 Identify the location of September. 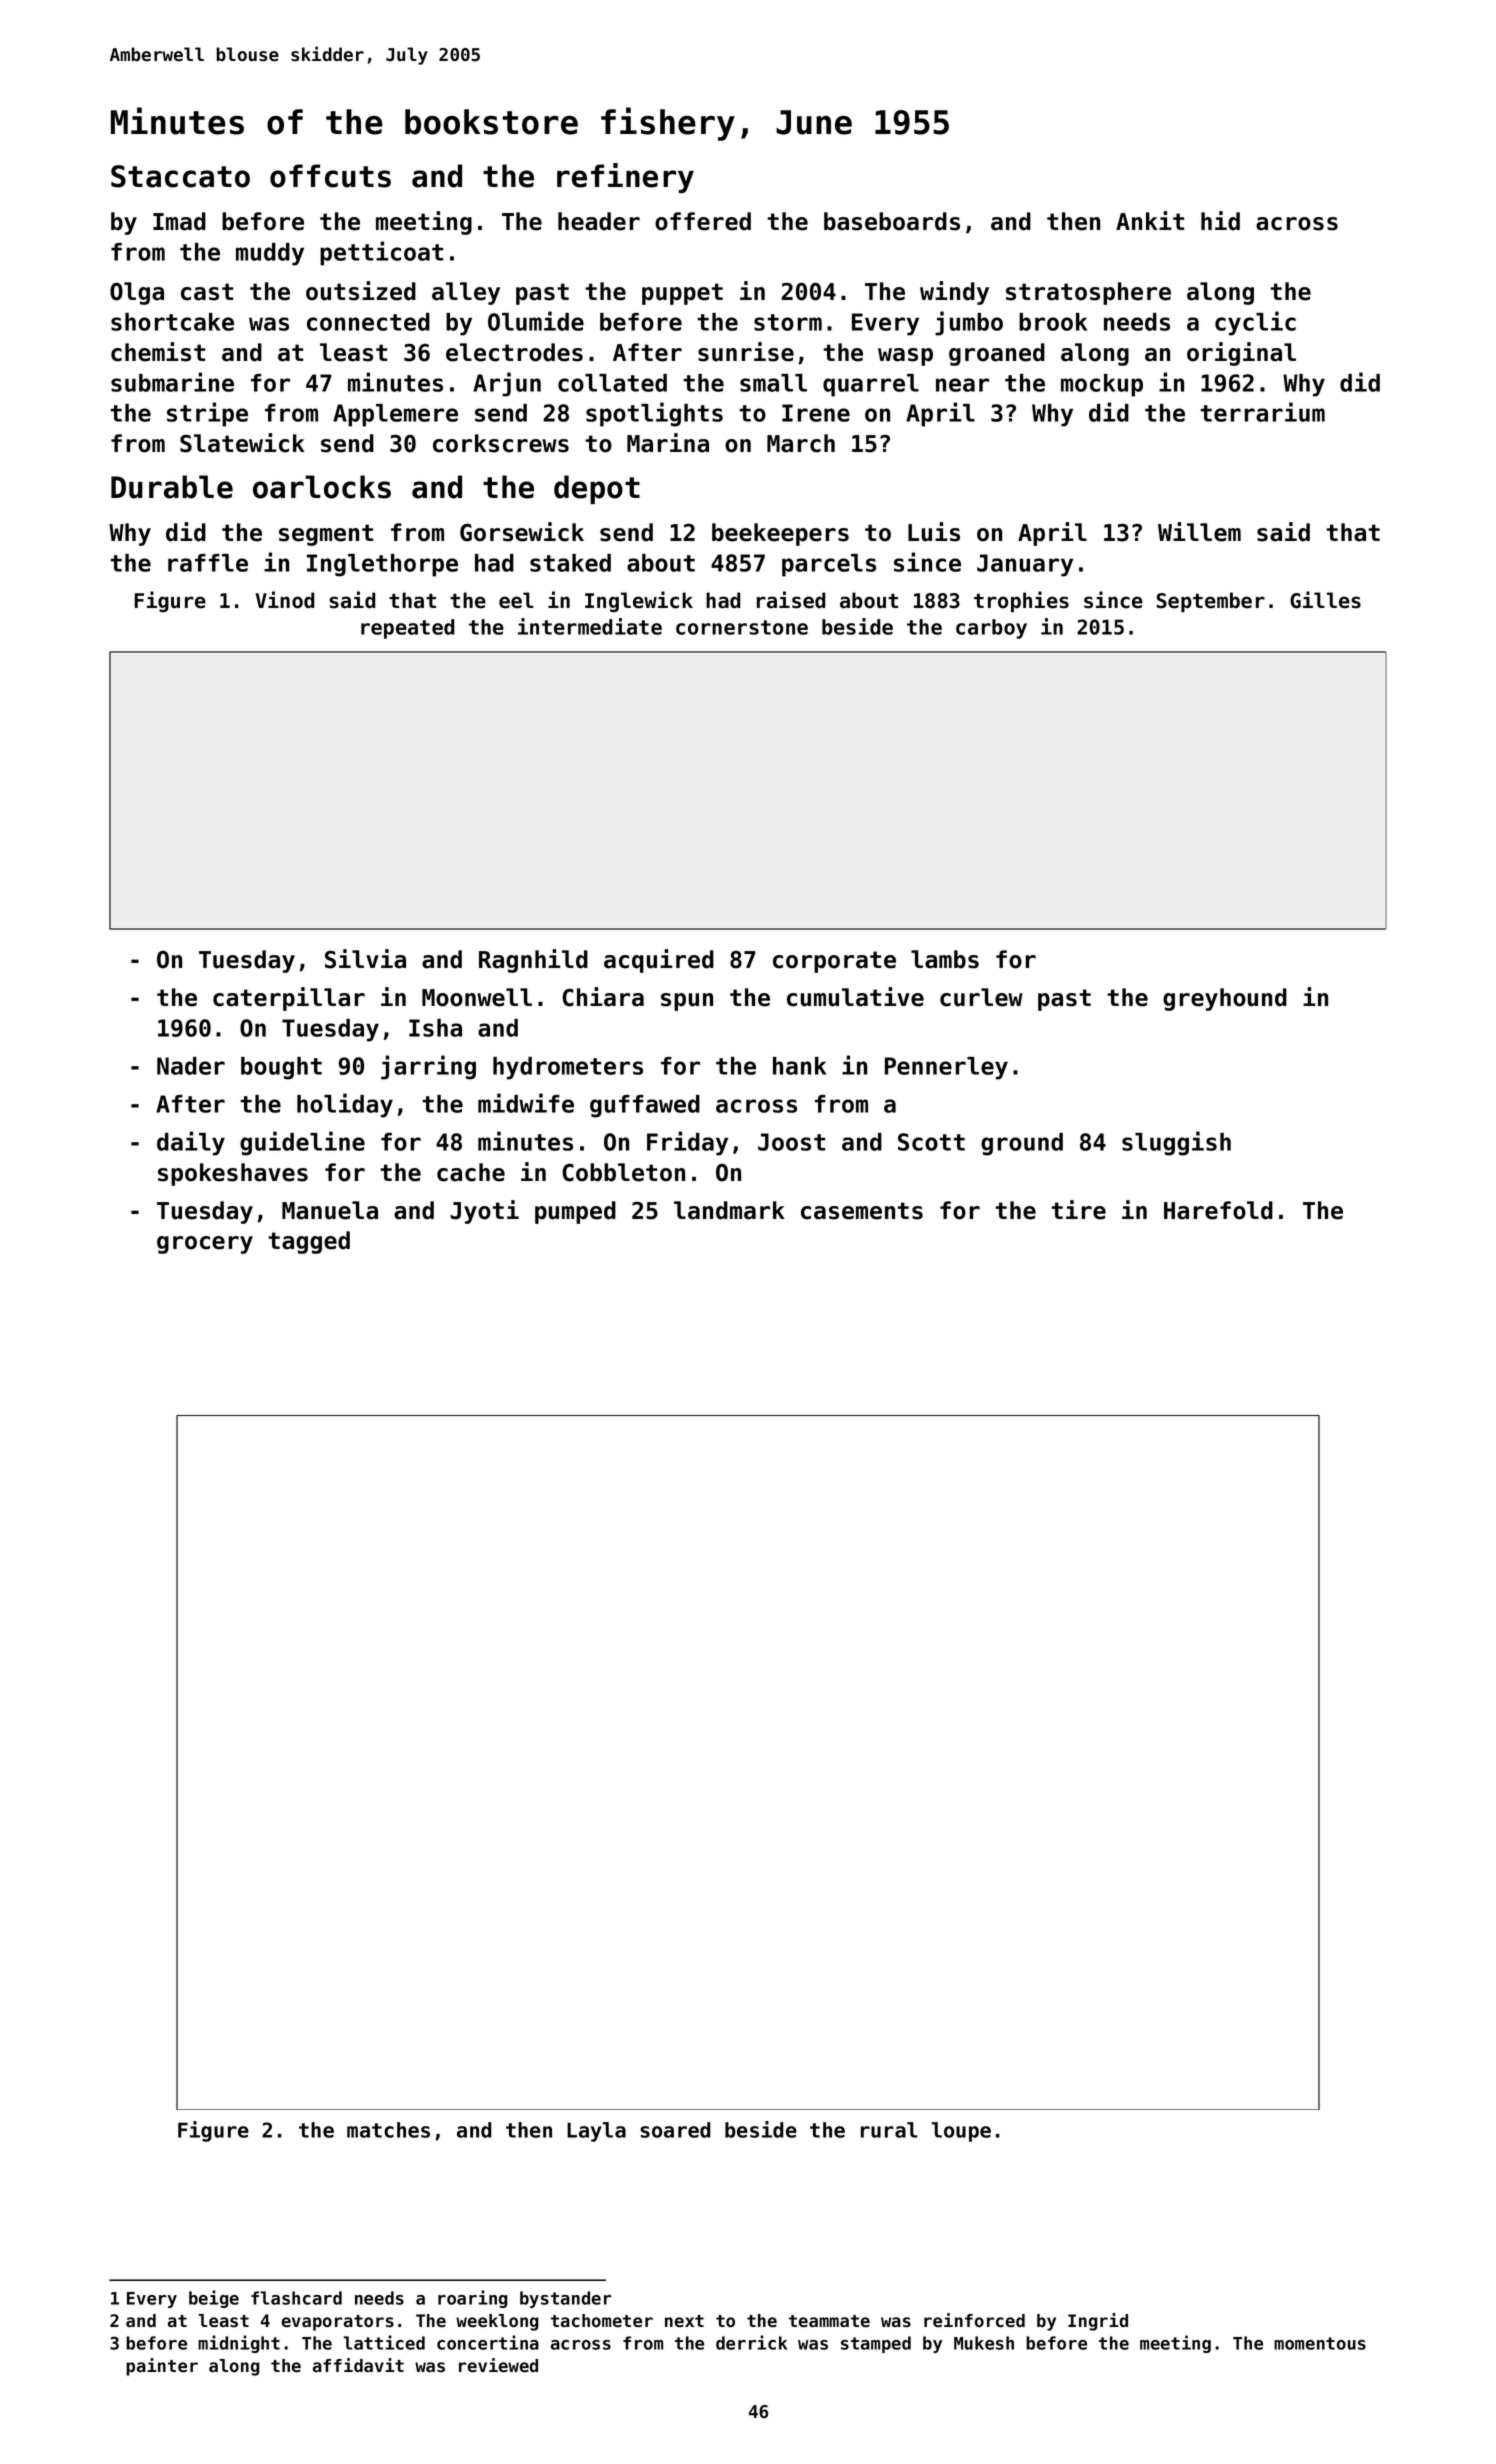
(1211, 602).
